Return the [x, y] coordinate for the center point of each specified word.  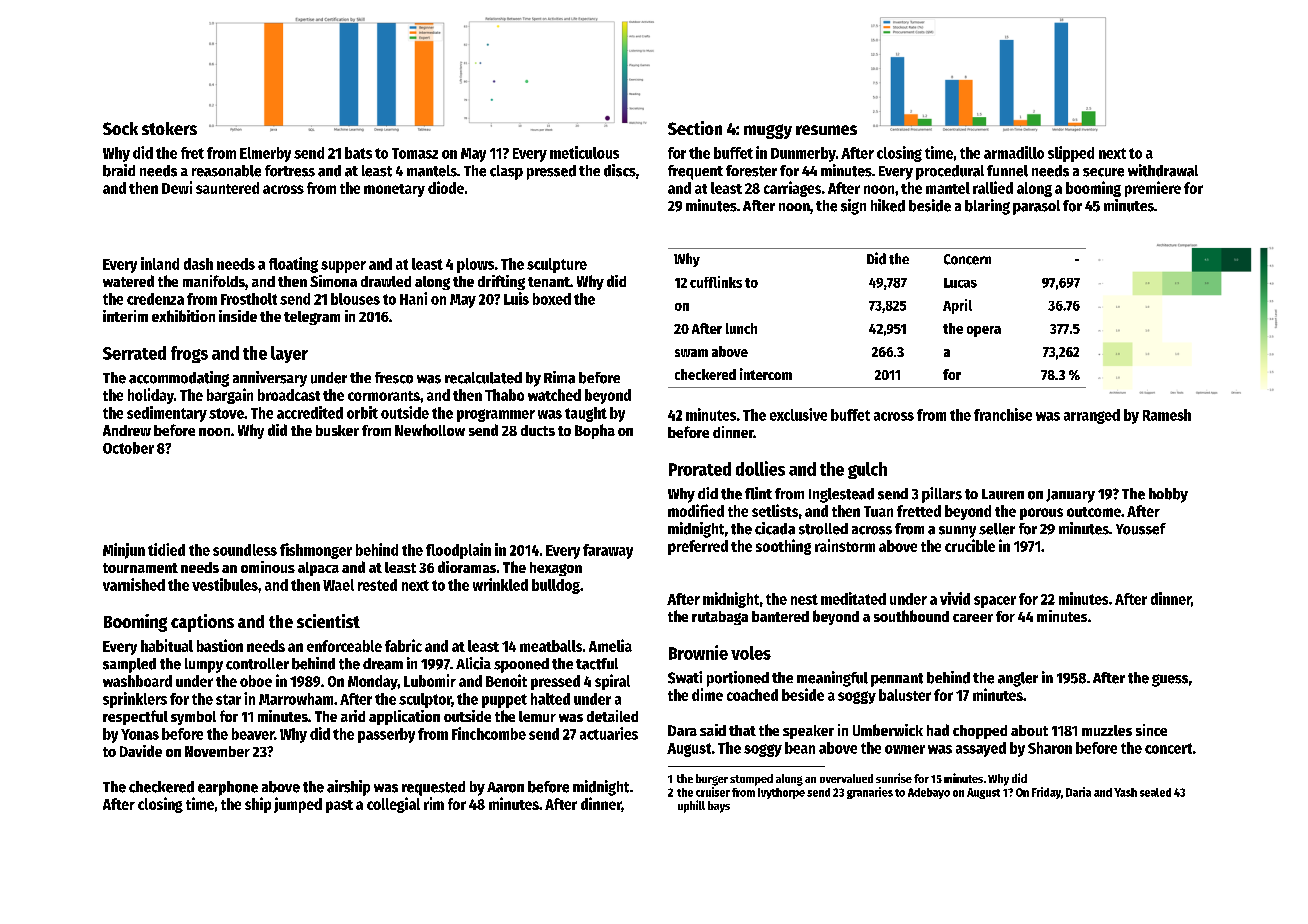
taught [586, 414]
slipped [1071, 154]
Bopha [595, 431]
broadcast [289, 395]
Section [695, 128]
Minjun [124, 551]
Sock [120, 128]
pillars [942, 495]
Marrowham [296, 699]
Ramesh [1167, 415]
